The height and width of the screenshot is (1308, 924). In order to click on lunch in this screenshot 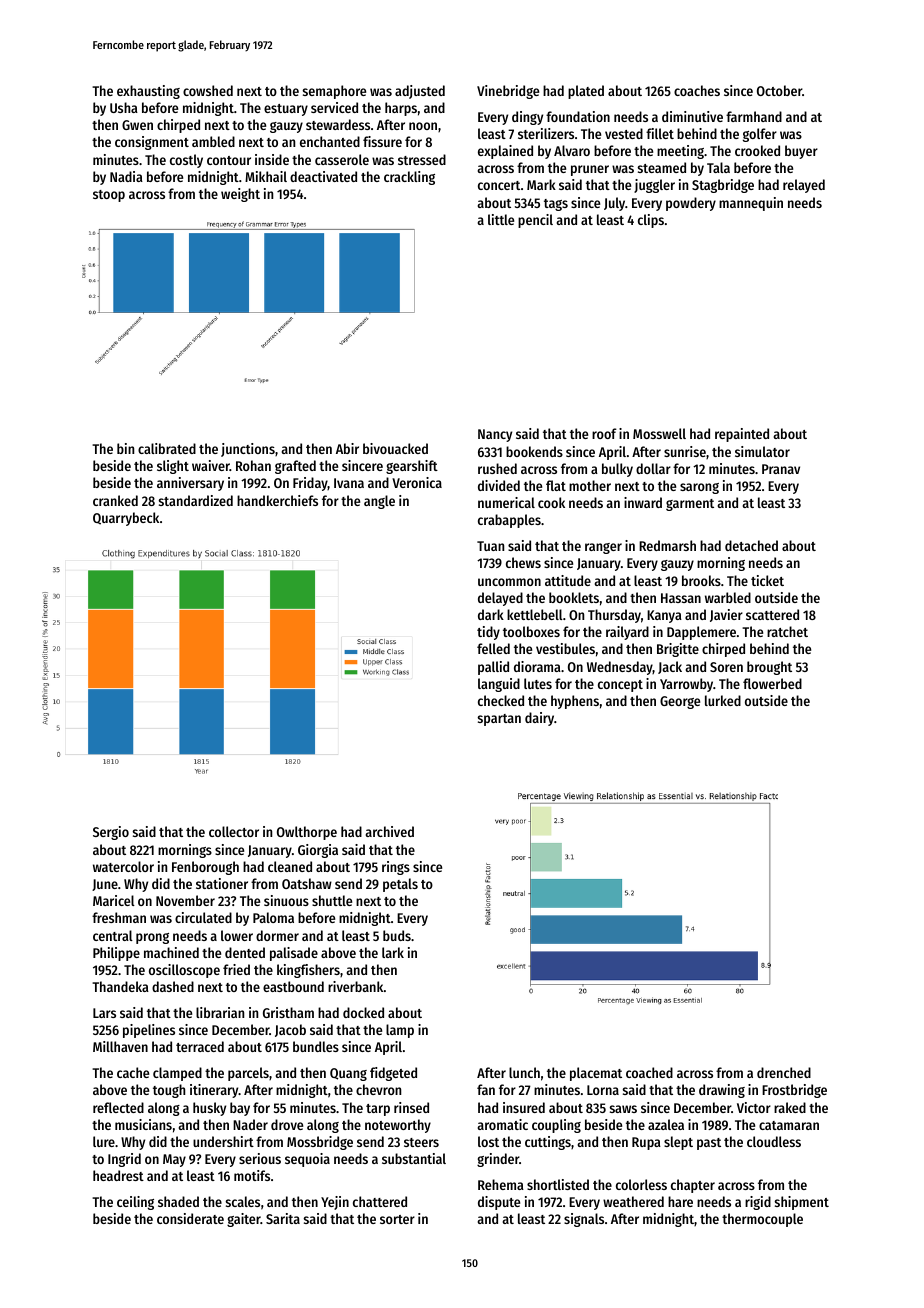, I will do `click(524, 1072)`.
